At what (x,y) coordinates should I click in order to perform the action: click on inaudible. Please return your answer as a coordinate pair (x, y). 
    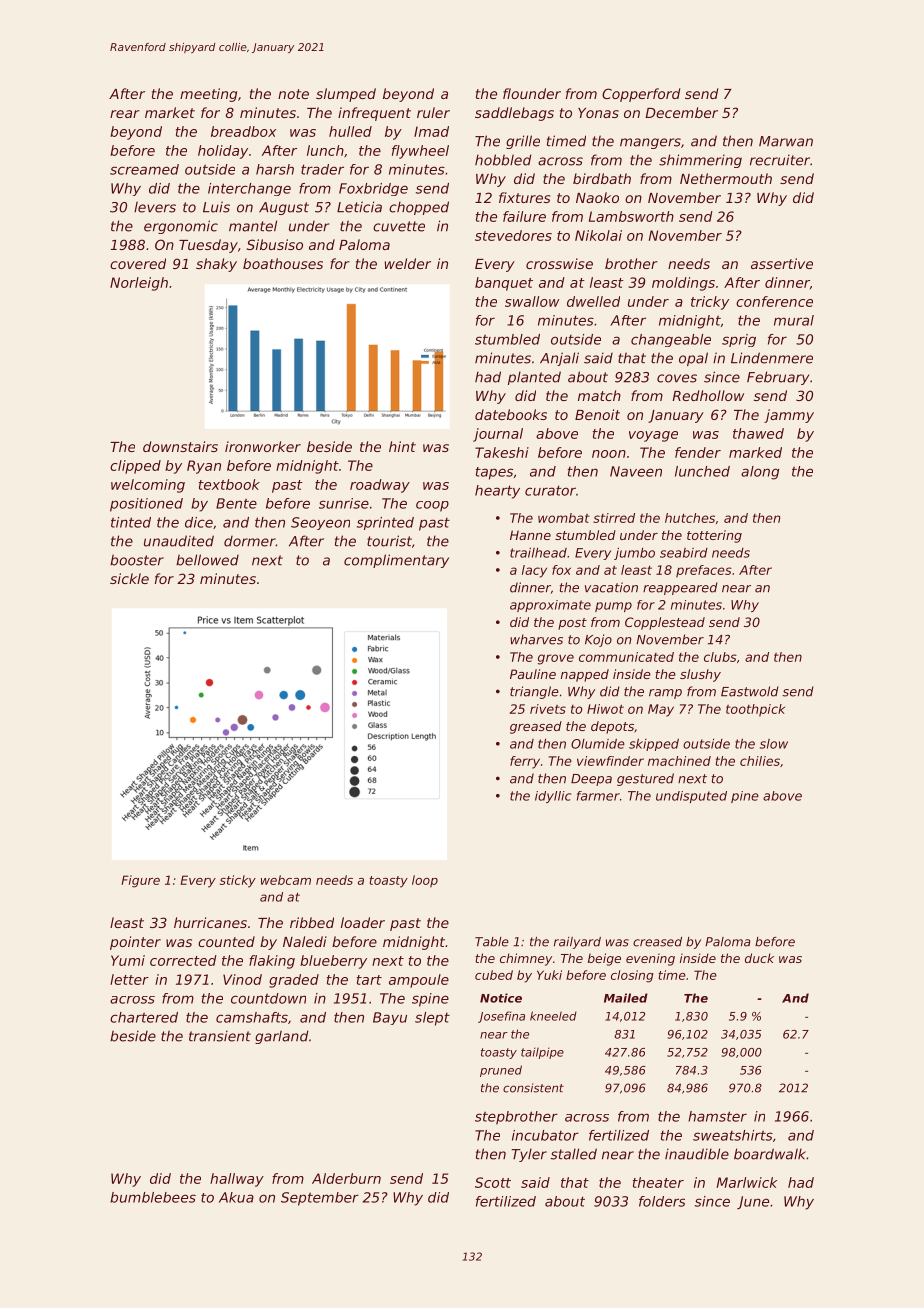
    Looking at the image, I should click on (697, 1154).
